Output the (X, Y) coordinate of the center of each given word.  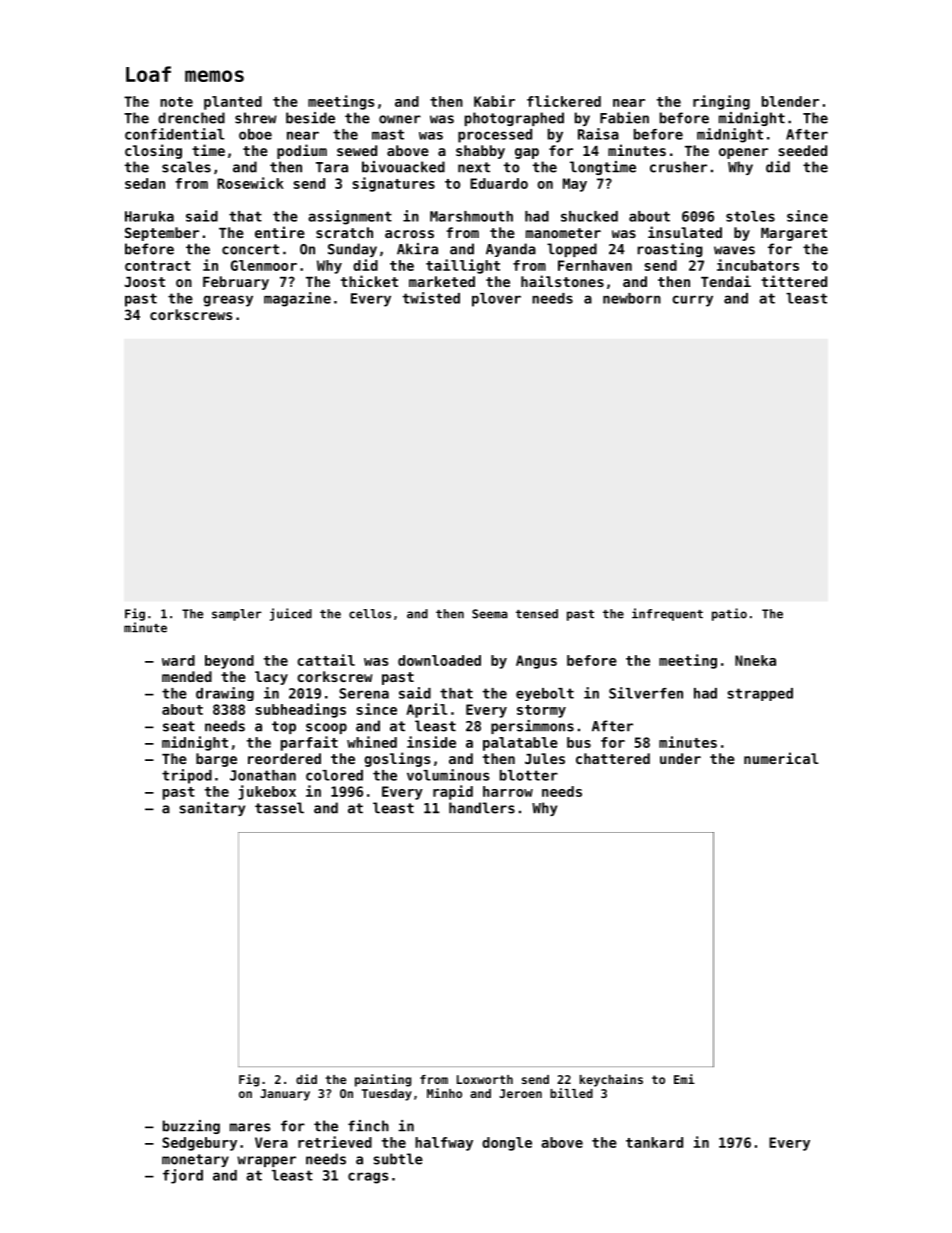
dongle (507, 1144)
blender (790, 101)
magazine (297, 299)
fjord (183, 1176)
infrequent (667, 614)
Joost (144, 282)
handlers (482, 808)
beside (310, 118)
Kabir (494, 101)
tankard (654, 1142)
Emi (684, 1079)
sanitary (212, 809)
